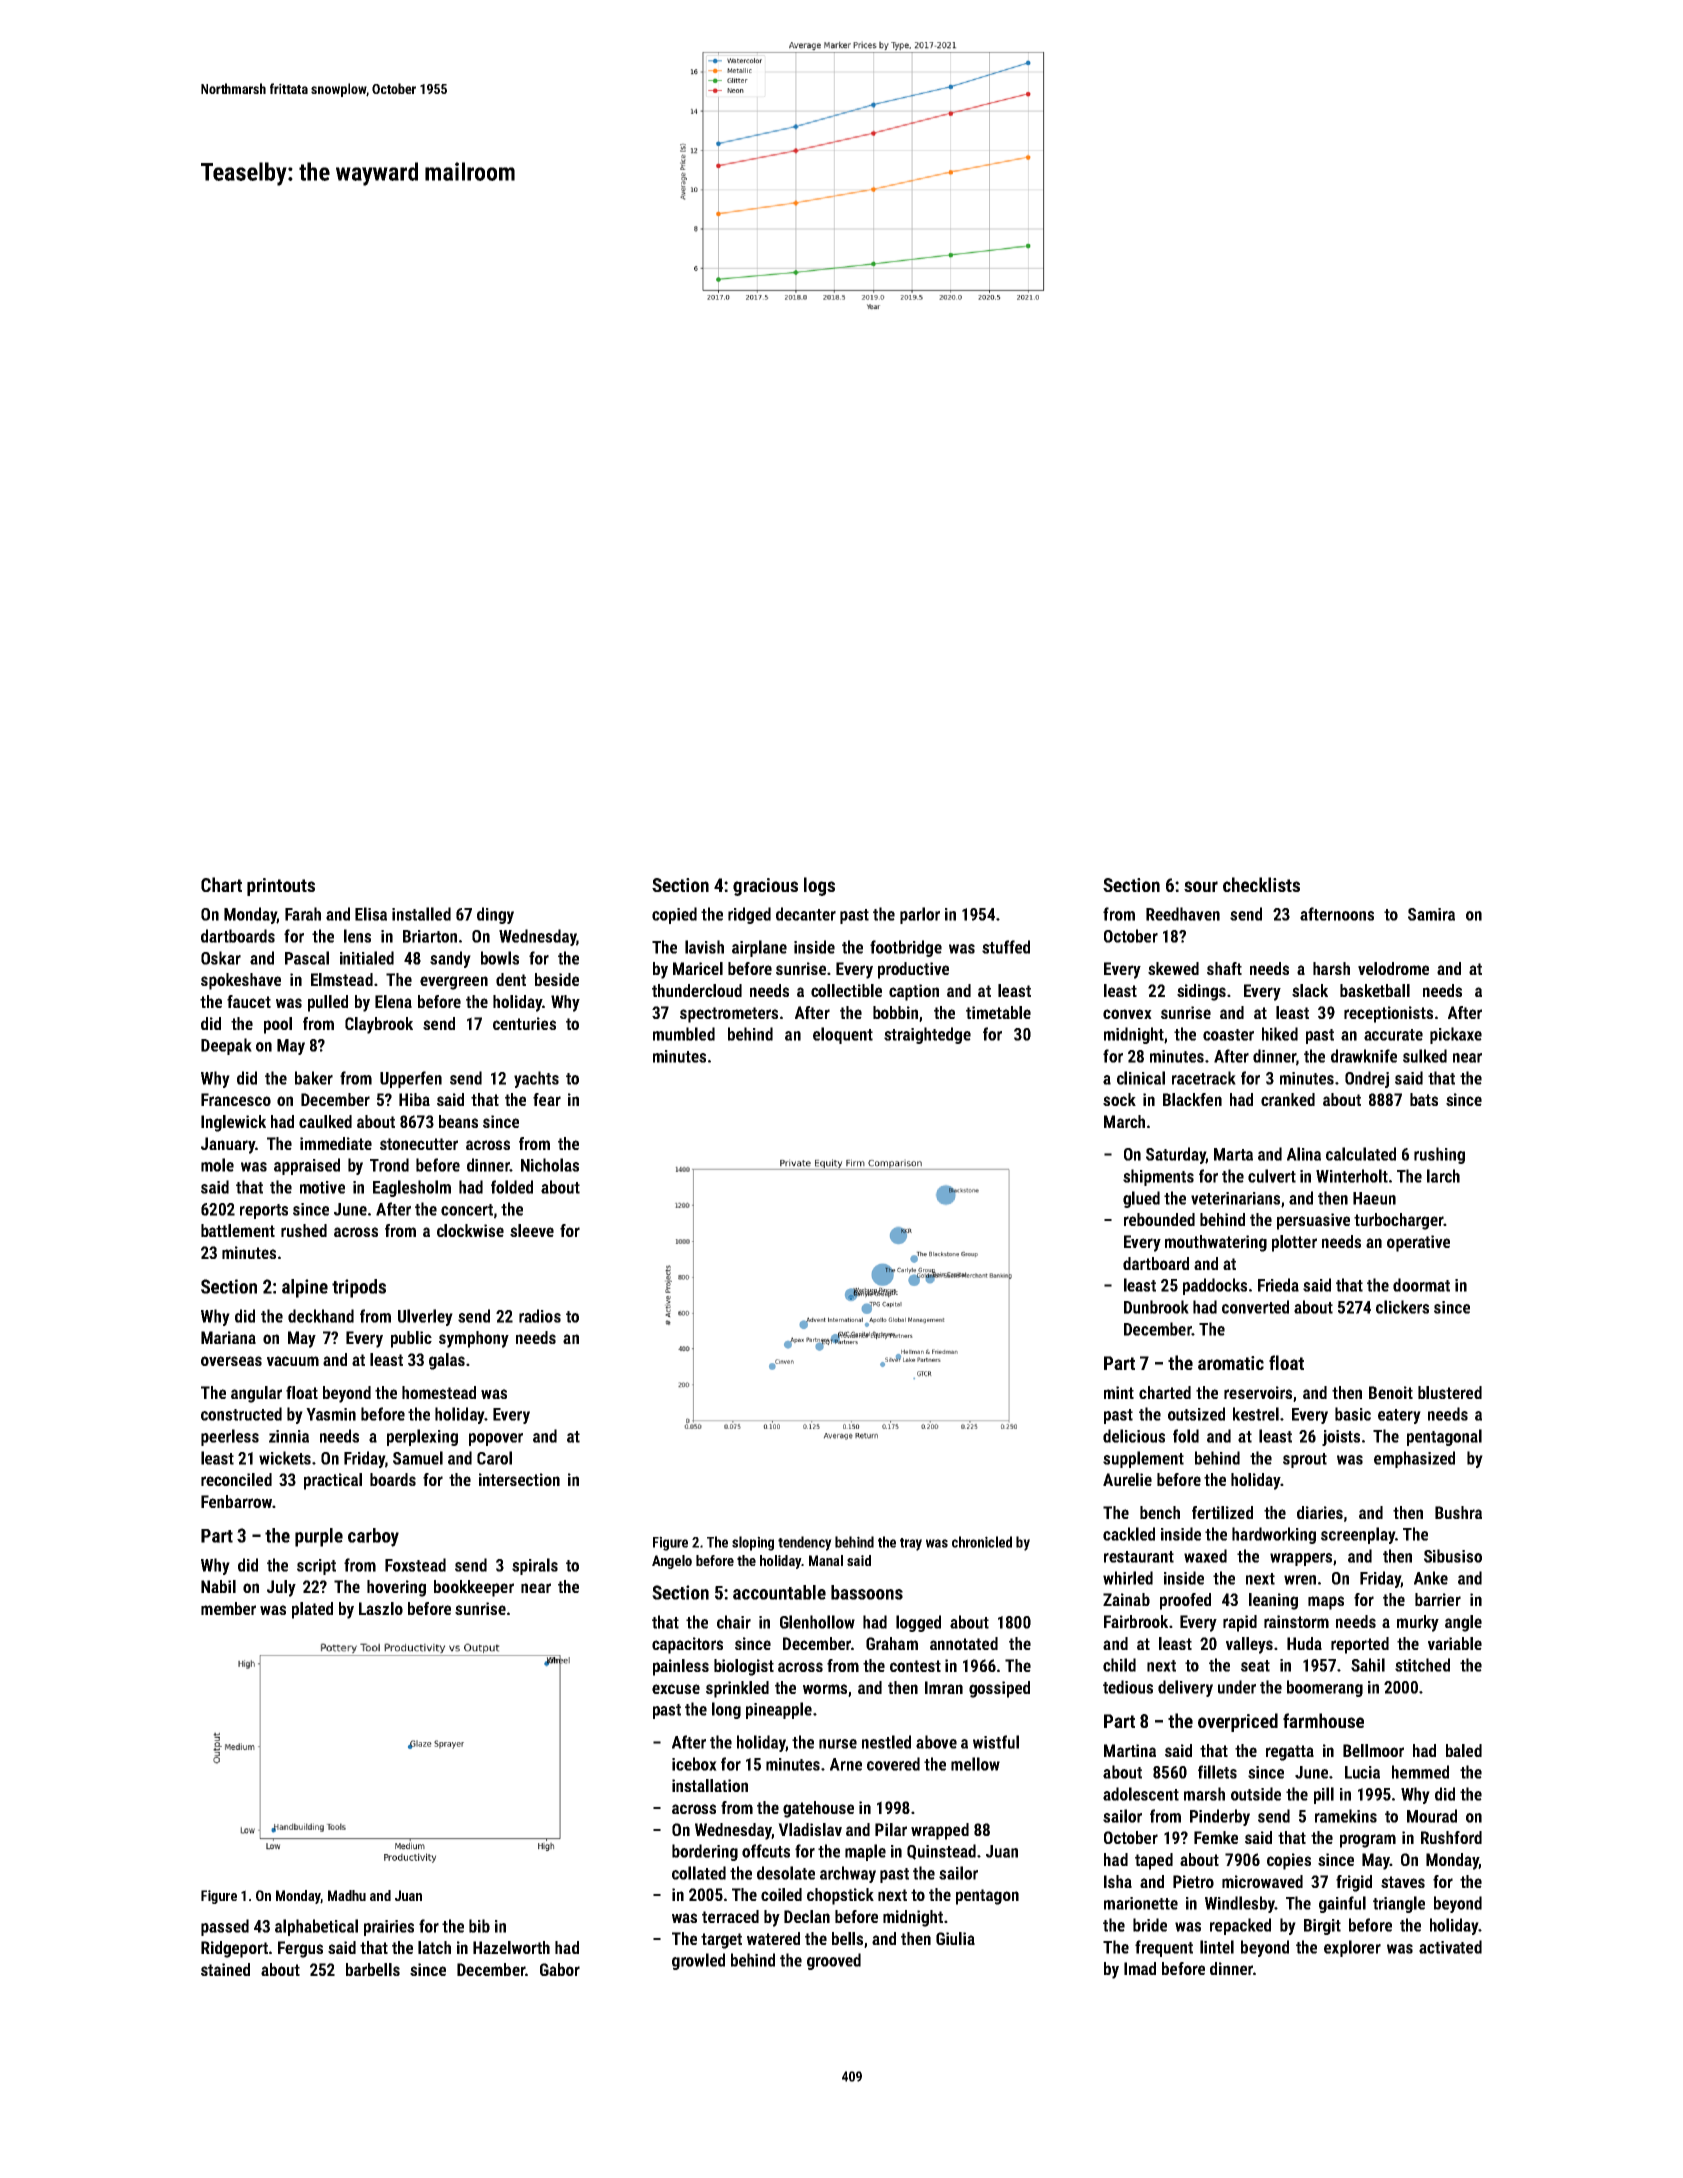  I want to click on straightedge, so click(927, 1035).
